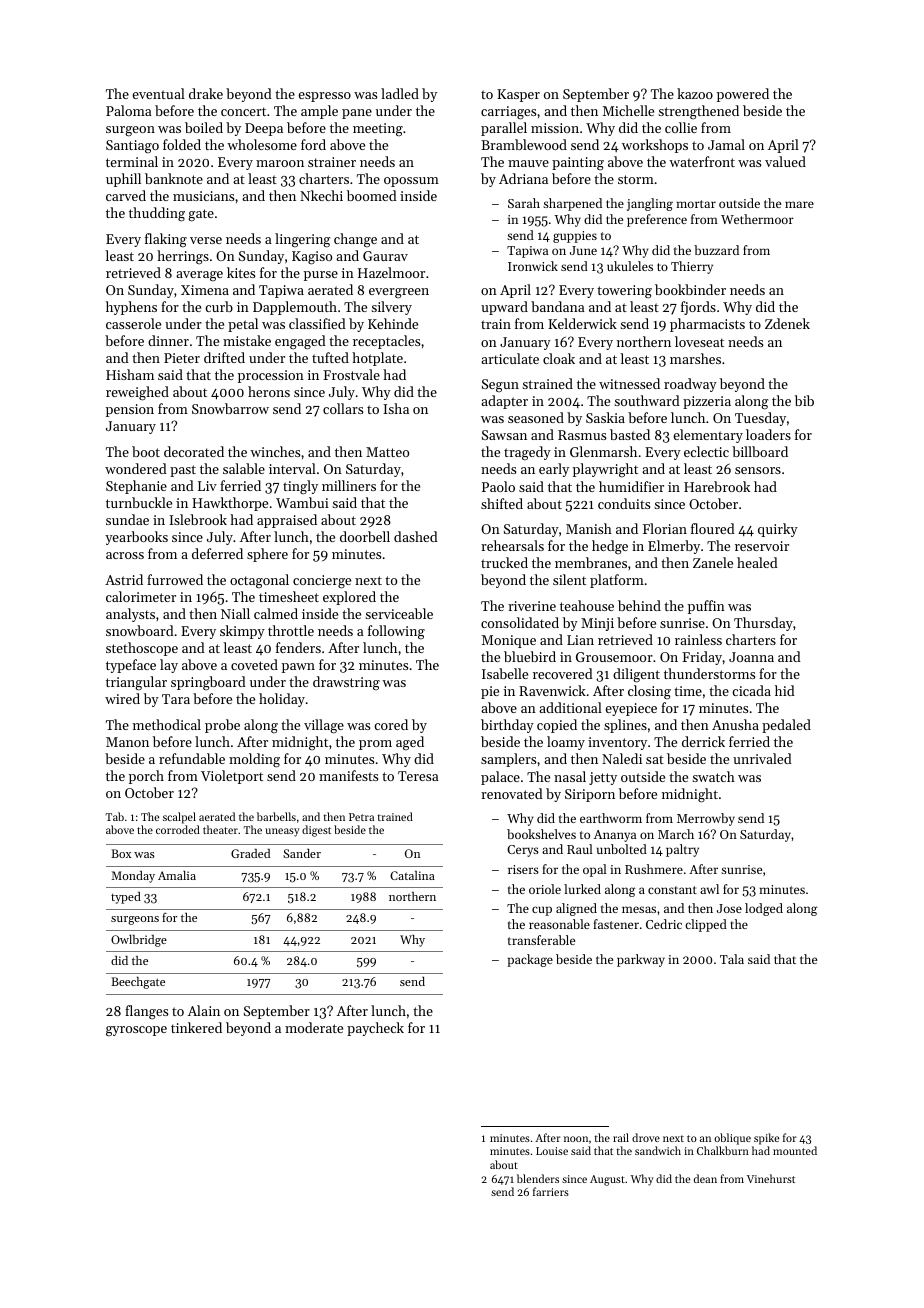 The height and width of the screenshot is (1308, 924). Describe the element at coordinates (786, 726) in the screenshot. I see `pedaled` at that location.
